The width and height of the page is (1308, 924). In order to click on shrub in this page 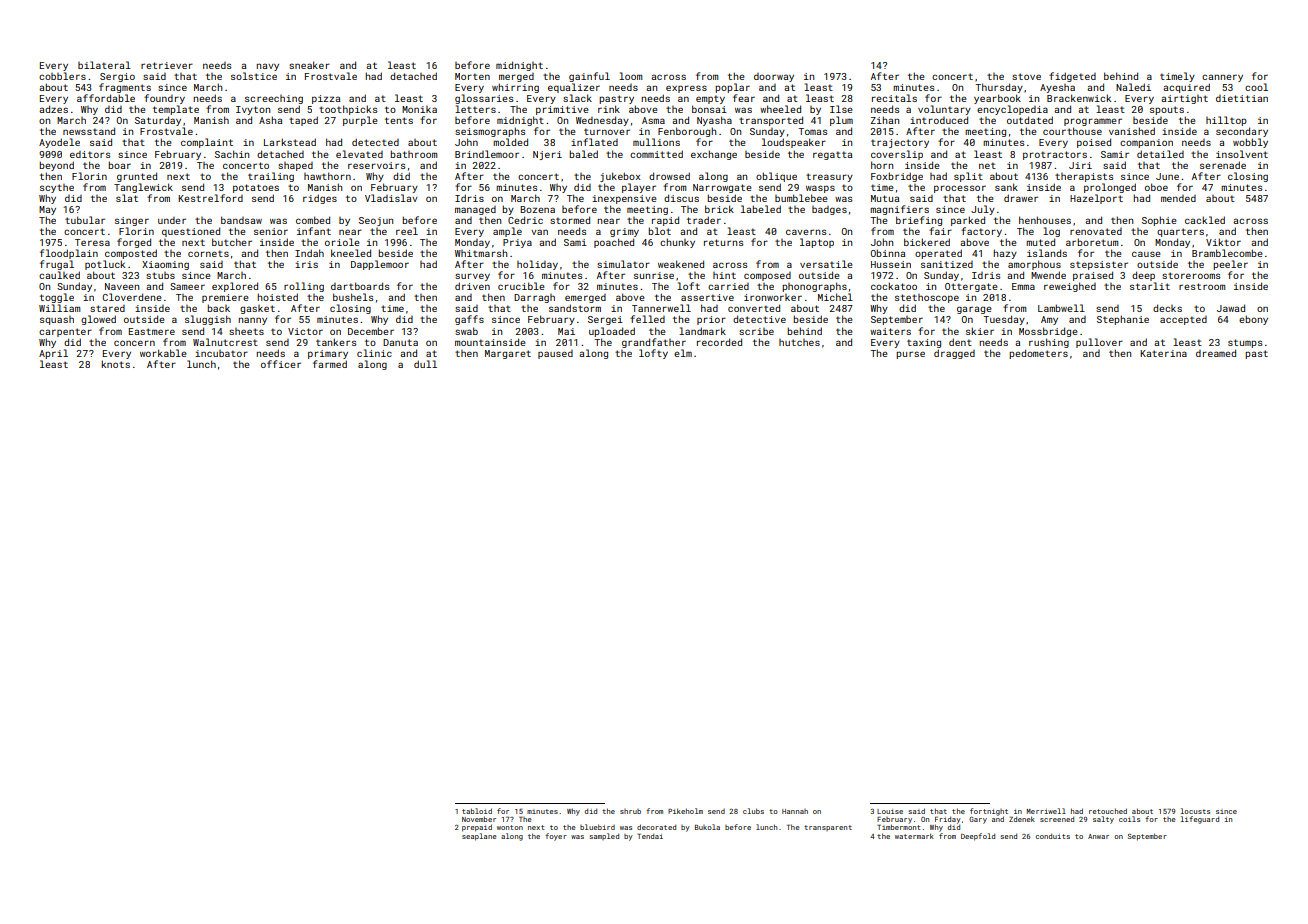, I will do `click(630, 811)`.
